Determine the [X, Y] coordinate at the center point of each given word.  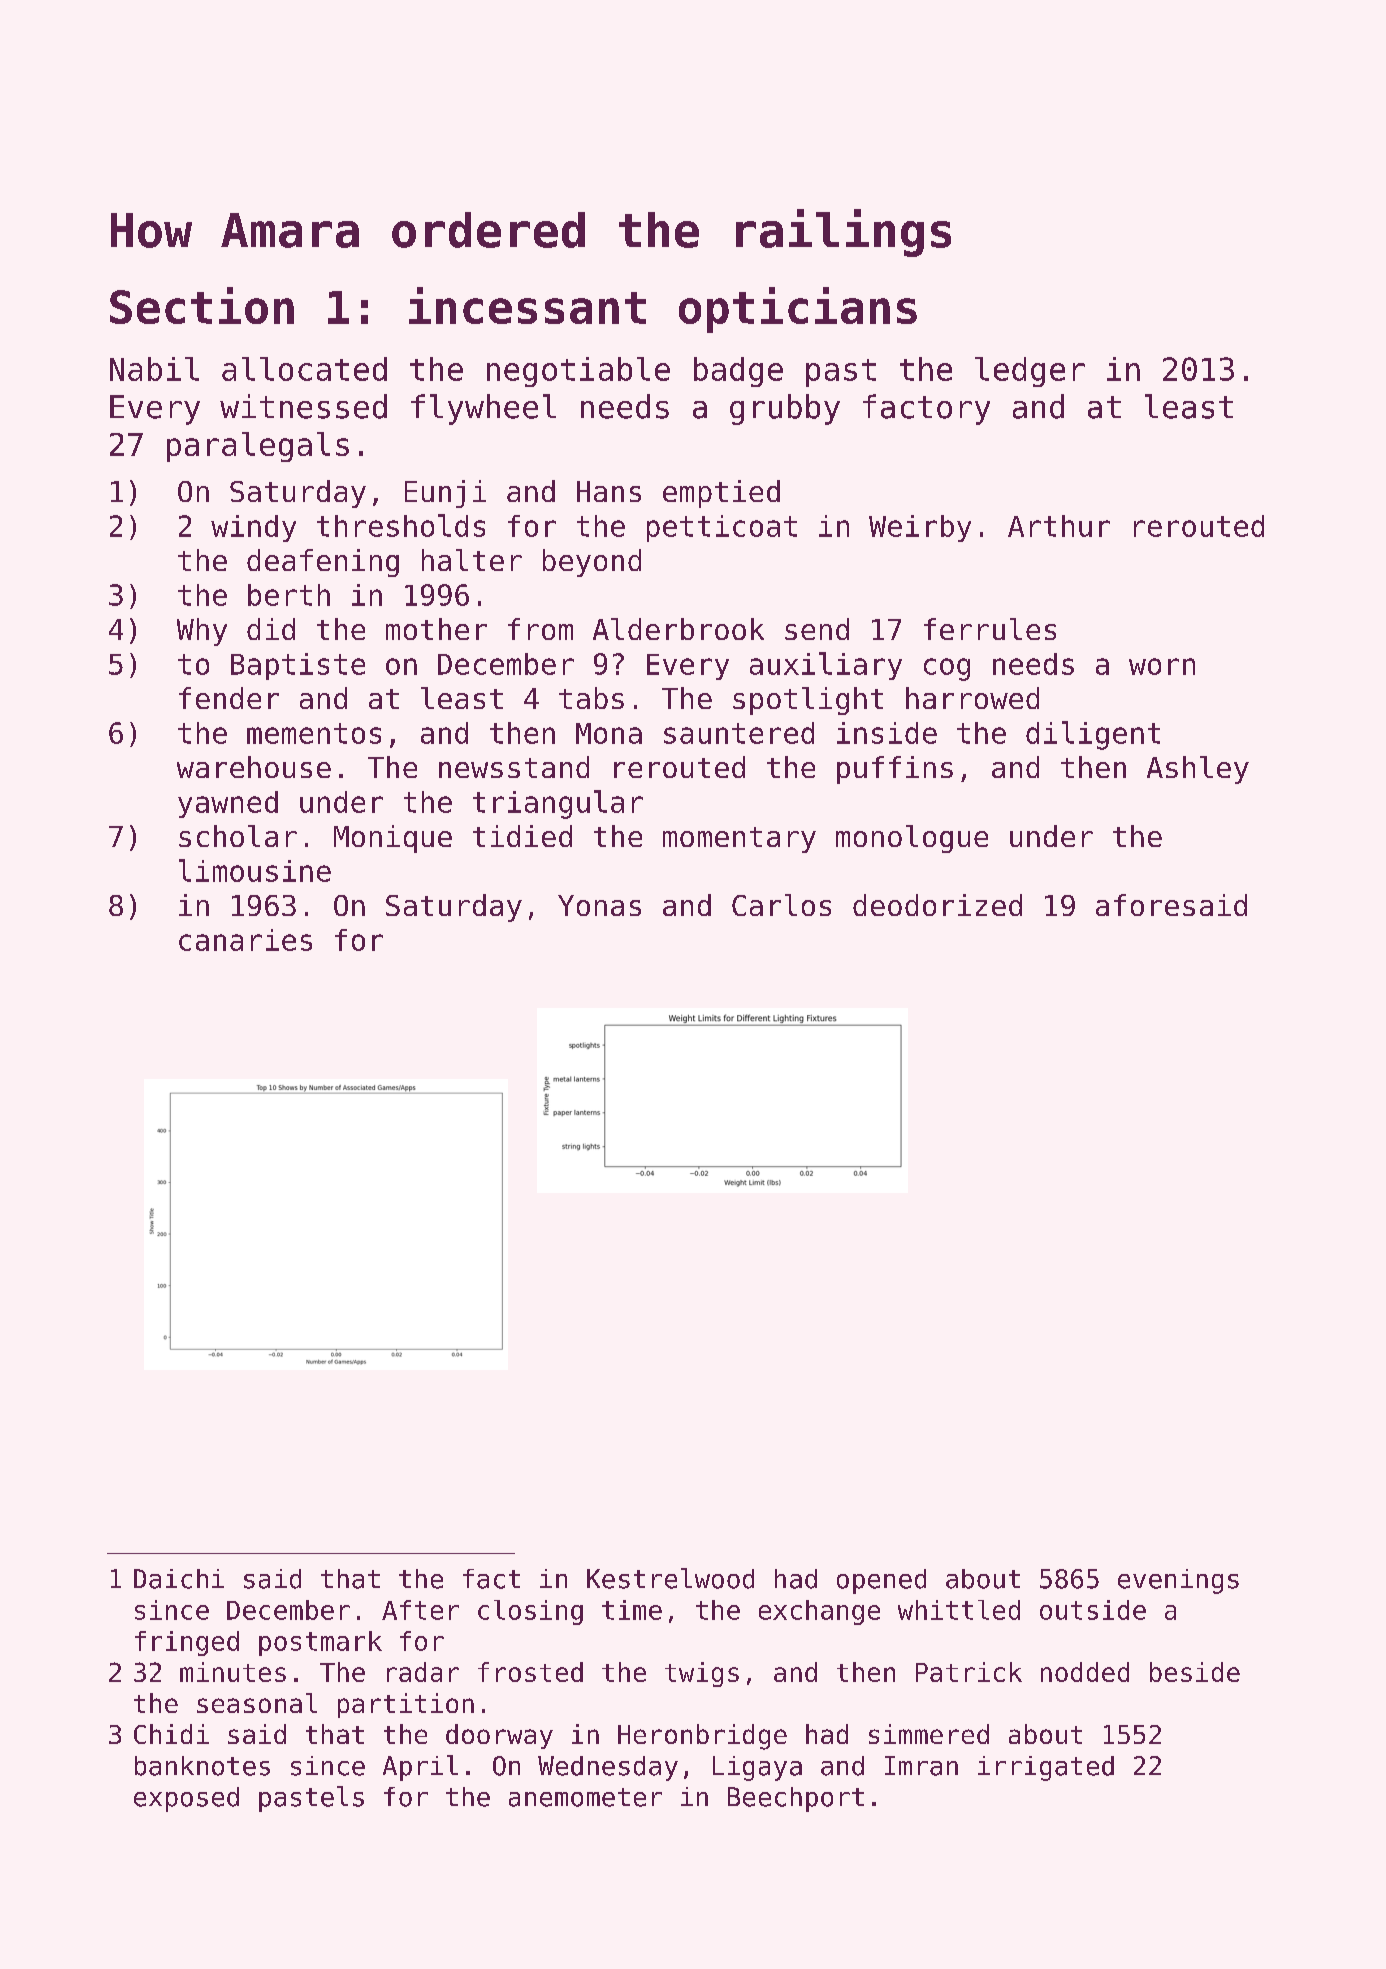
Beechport [796, 1799]
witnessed [303, 406]
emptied [721, 494]
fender [229, 698]
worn [1162, 666]
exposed [186, 1799]
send [817, 629]
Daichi [179, 1579]
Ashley [1198, 770]
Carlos [781, 905]
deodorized [937, 905]
